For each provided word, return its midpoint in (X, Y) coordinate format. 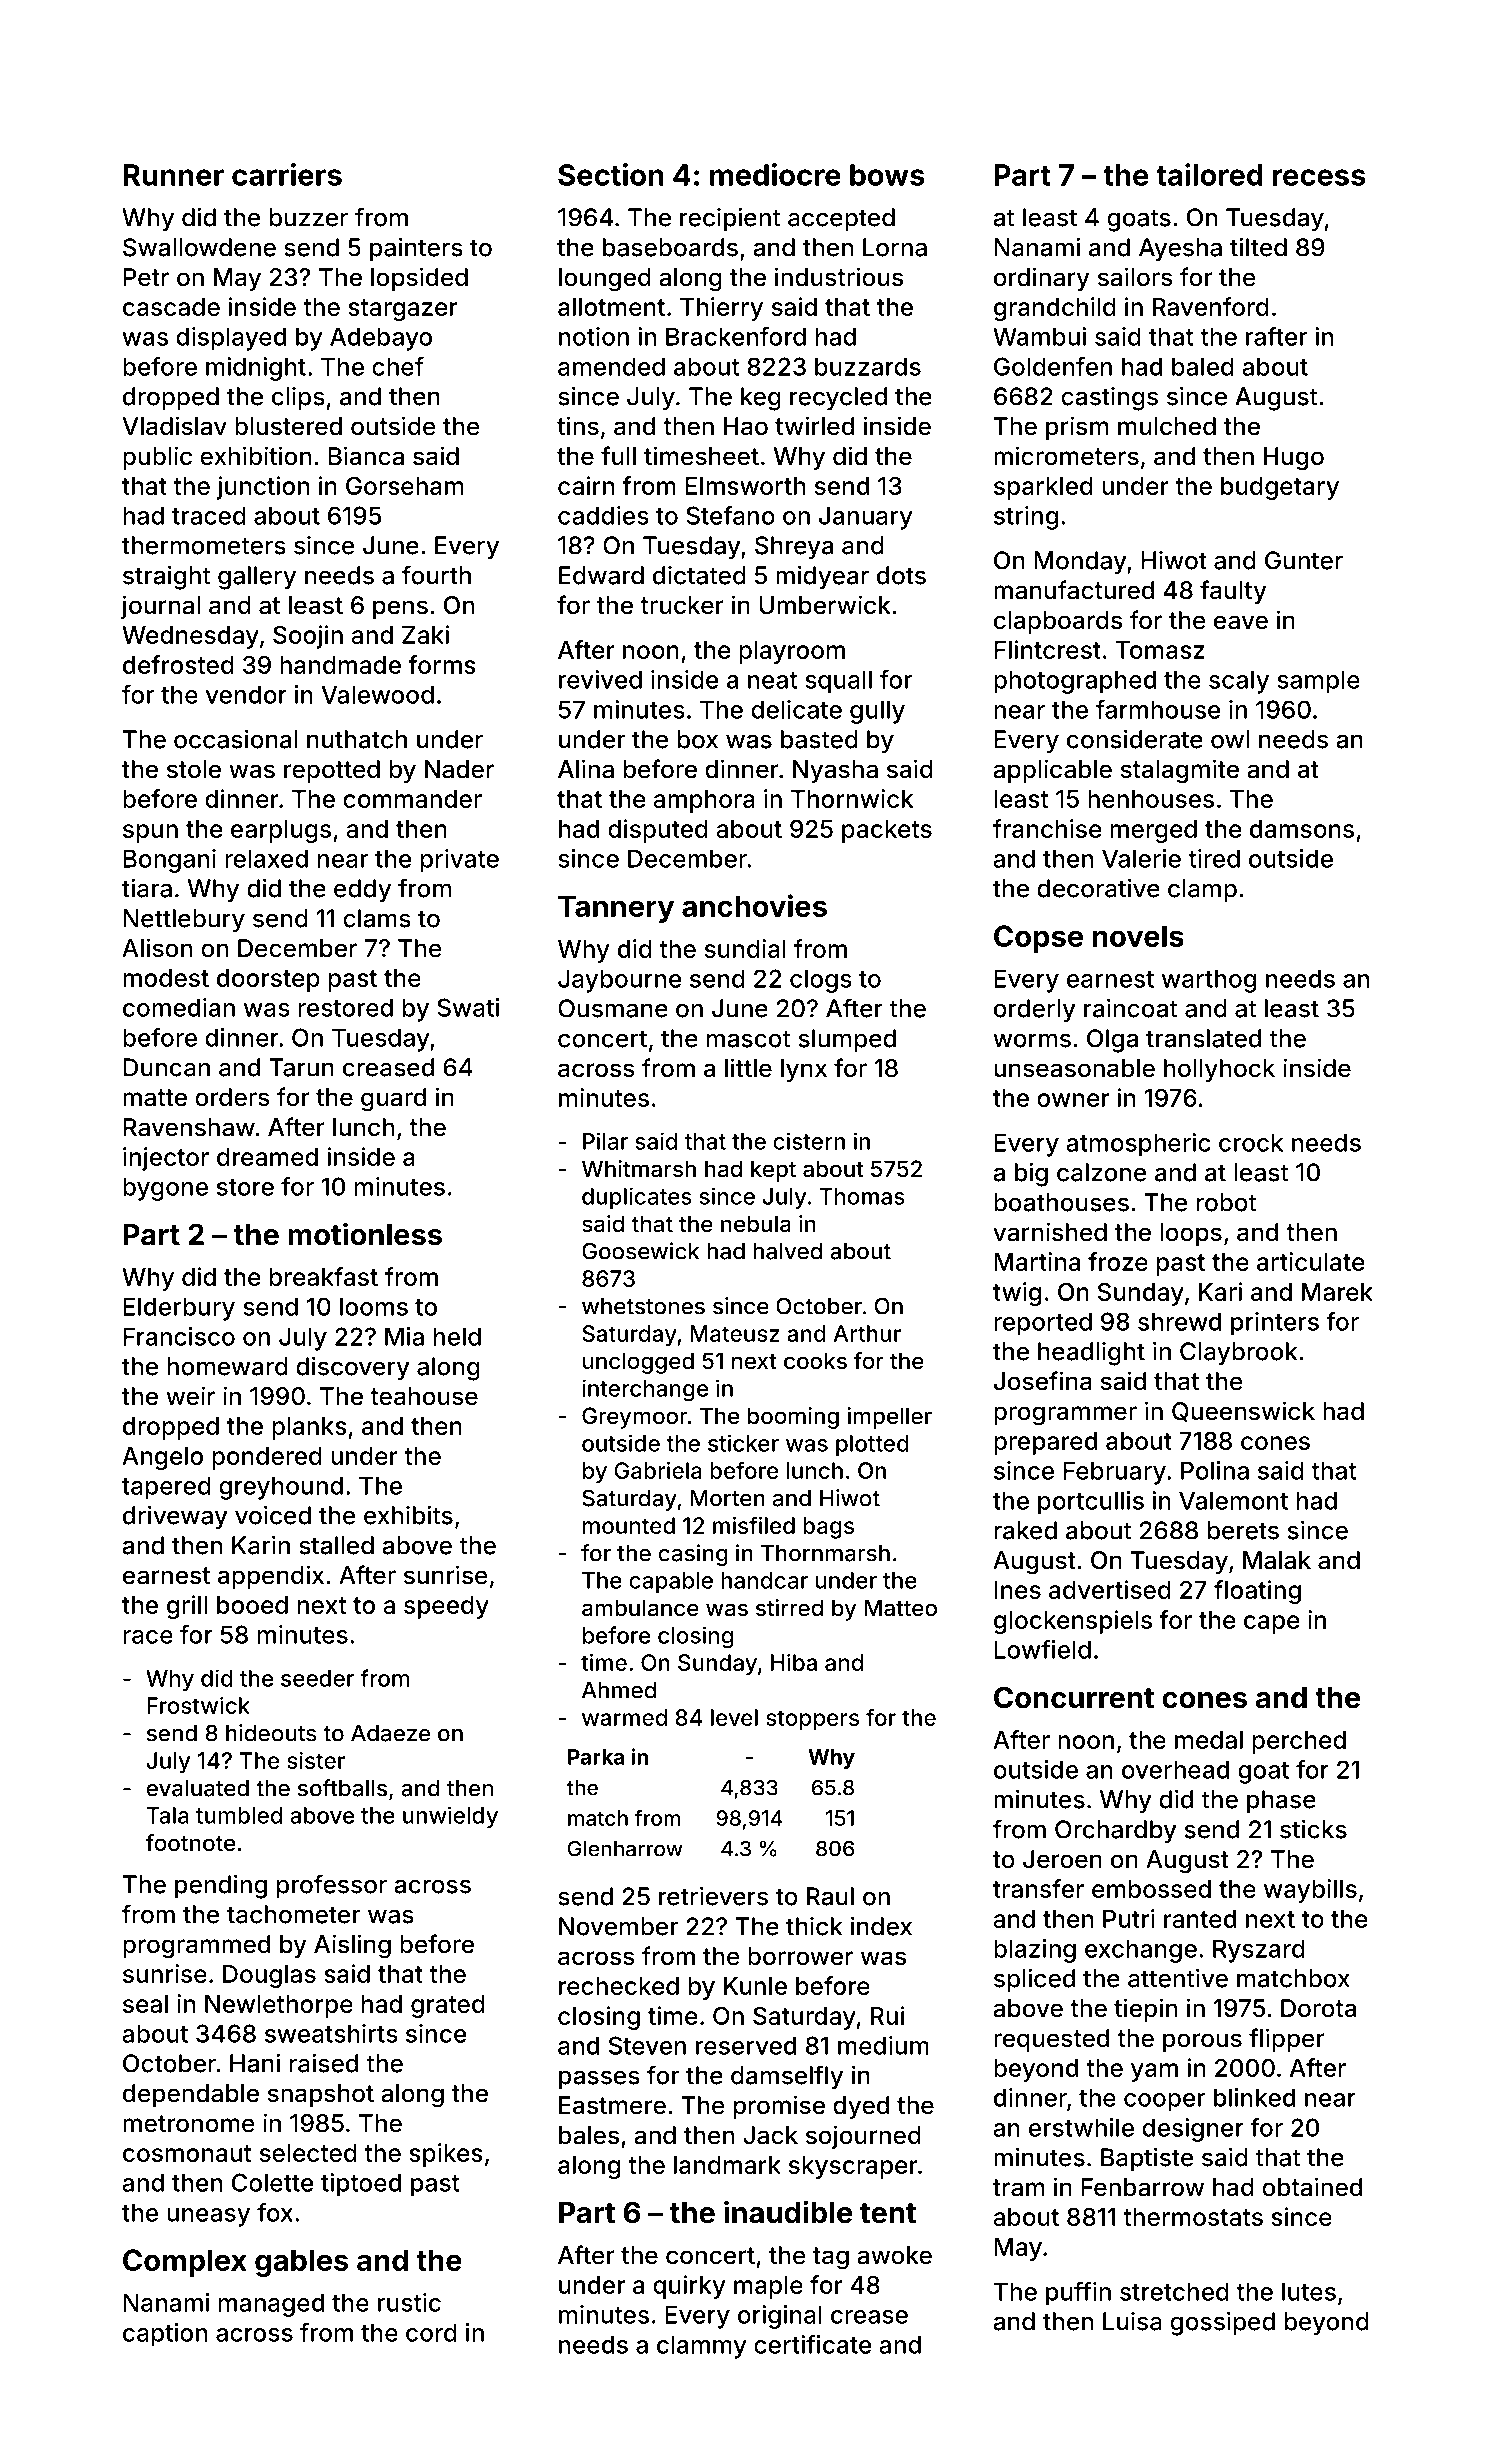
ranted (1200, 1919)
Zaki (425, 634)
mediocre (775, 174)
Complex (185, 2263)
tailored (1209, 174)
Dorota (1318, 2008)
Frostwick (198, 1705)
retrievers (713, 1896)
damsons (1302, 829)
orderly (1035, 1011)
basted (819, 739)
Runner (173, 175)
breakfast (324, 1276)
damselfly (787, 2077)
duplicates (637, 1198)
